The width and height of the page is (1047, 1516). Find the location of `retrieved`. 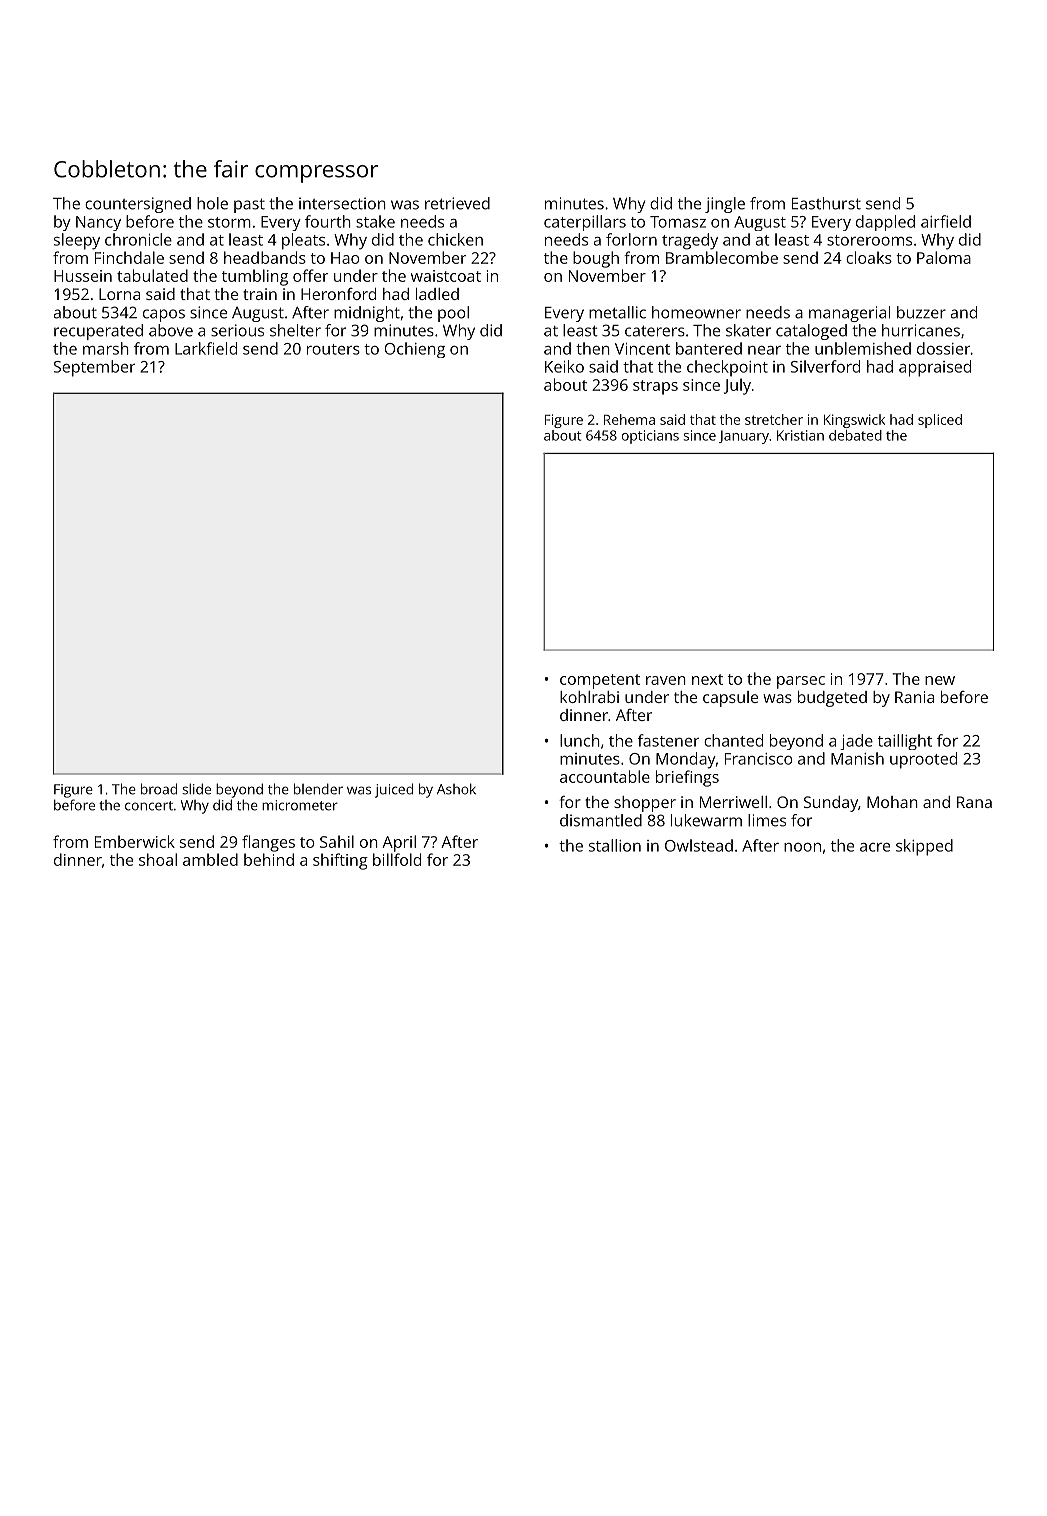

retrieved is located at coordinates (457, 203).
